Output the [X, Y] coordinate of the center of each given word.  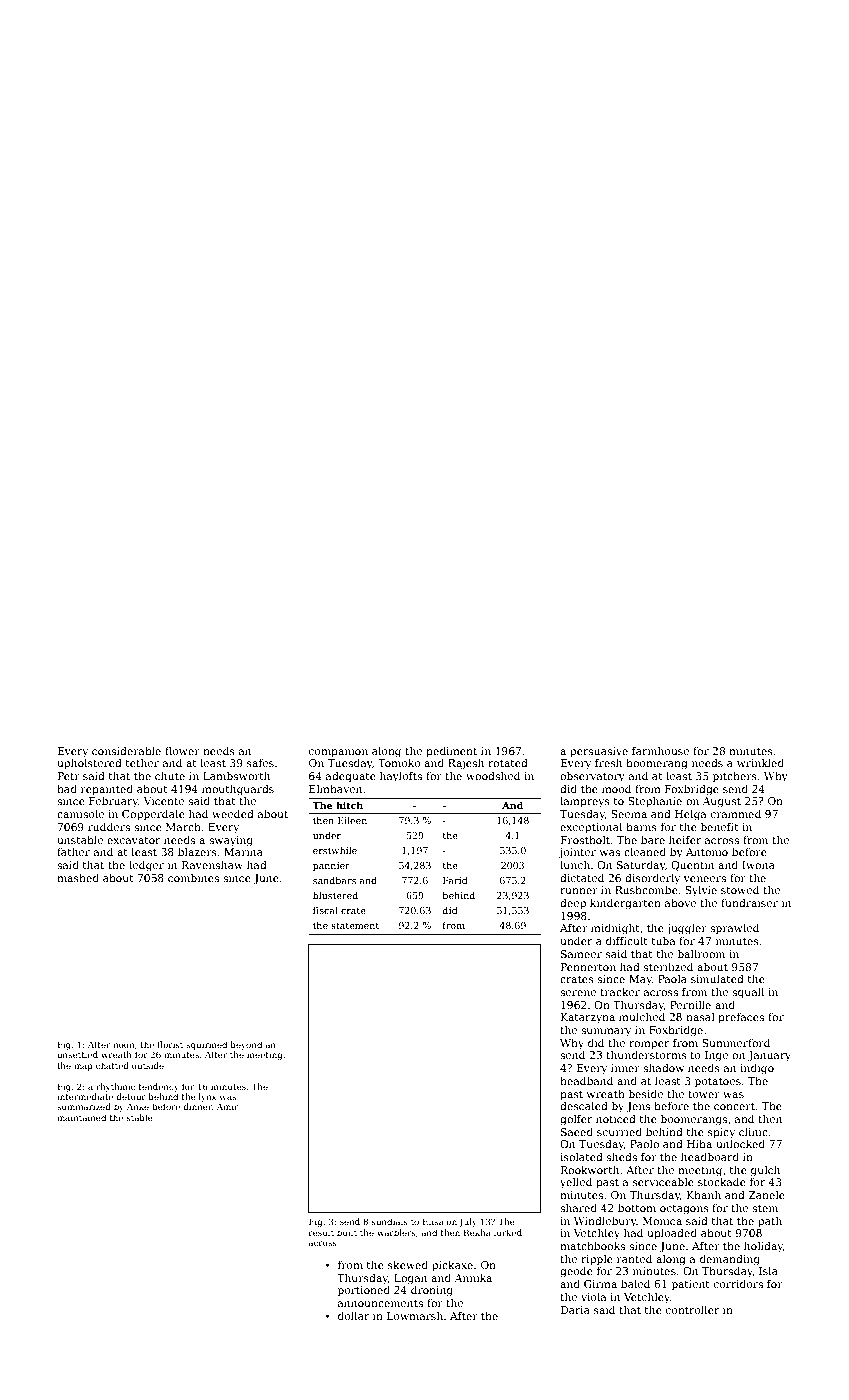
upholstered [89, 763]
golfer [576, 1120]
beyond [246, 1045]
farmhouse [660, 750]
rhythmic [115, 1087]
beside [646, 1093]
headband [586, 1080]
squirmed [206, 1045]
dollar [353, 1315]
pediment [451, 752]
